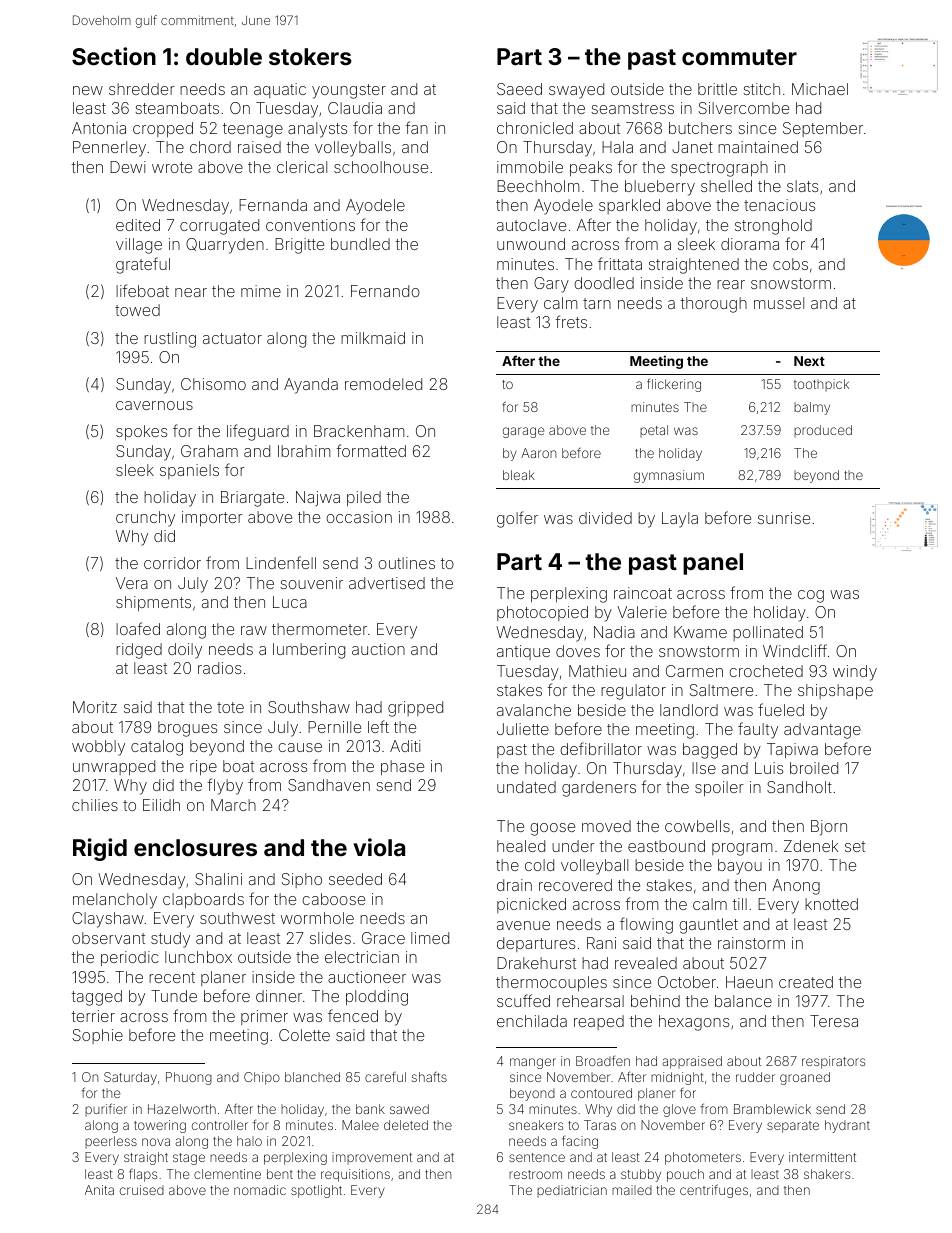 The image size is (952, 1233). I want to click on commuter, so click(739, 57).
